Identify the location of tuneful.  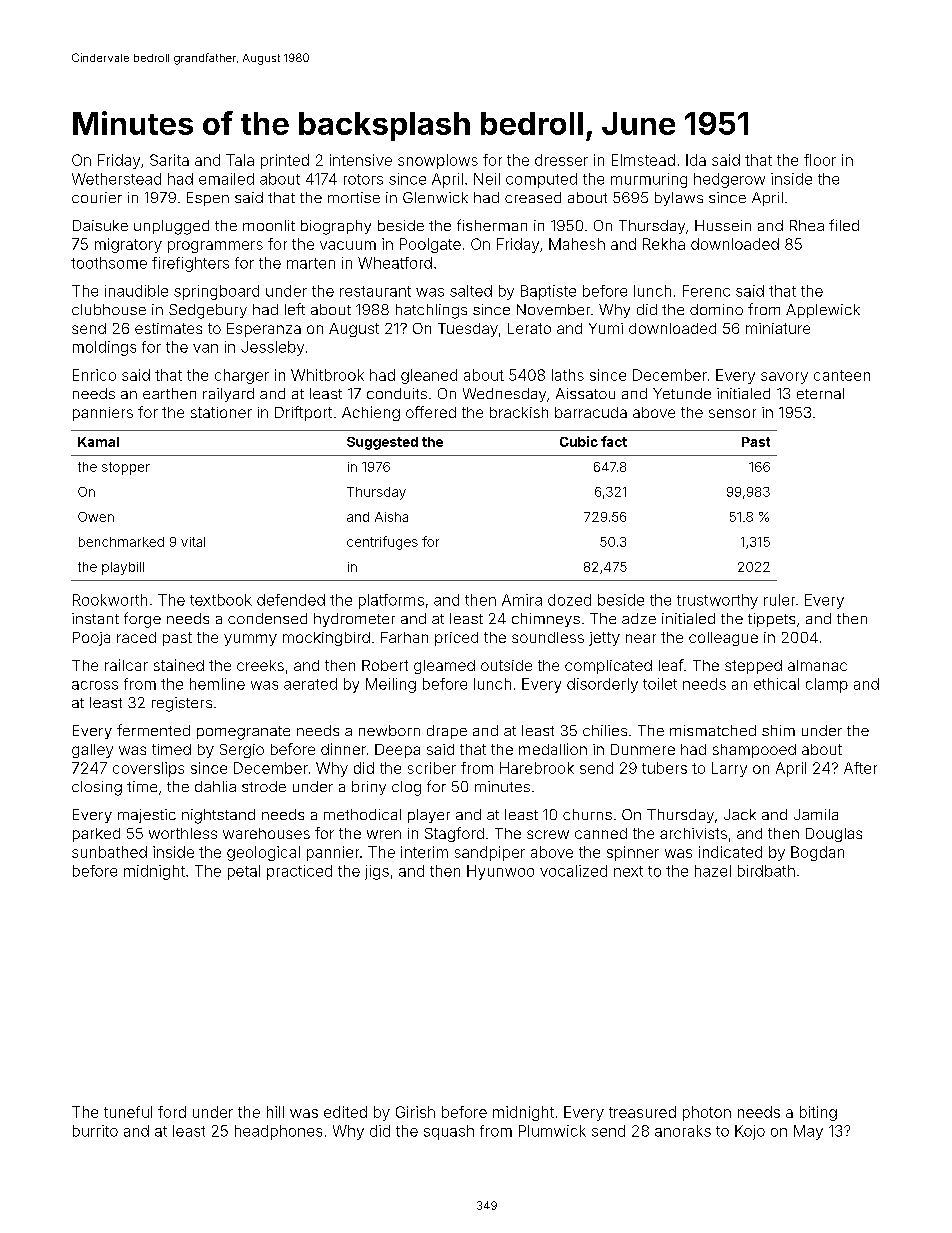
(128, 1112).
